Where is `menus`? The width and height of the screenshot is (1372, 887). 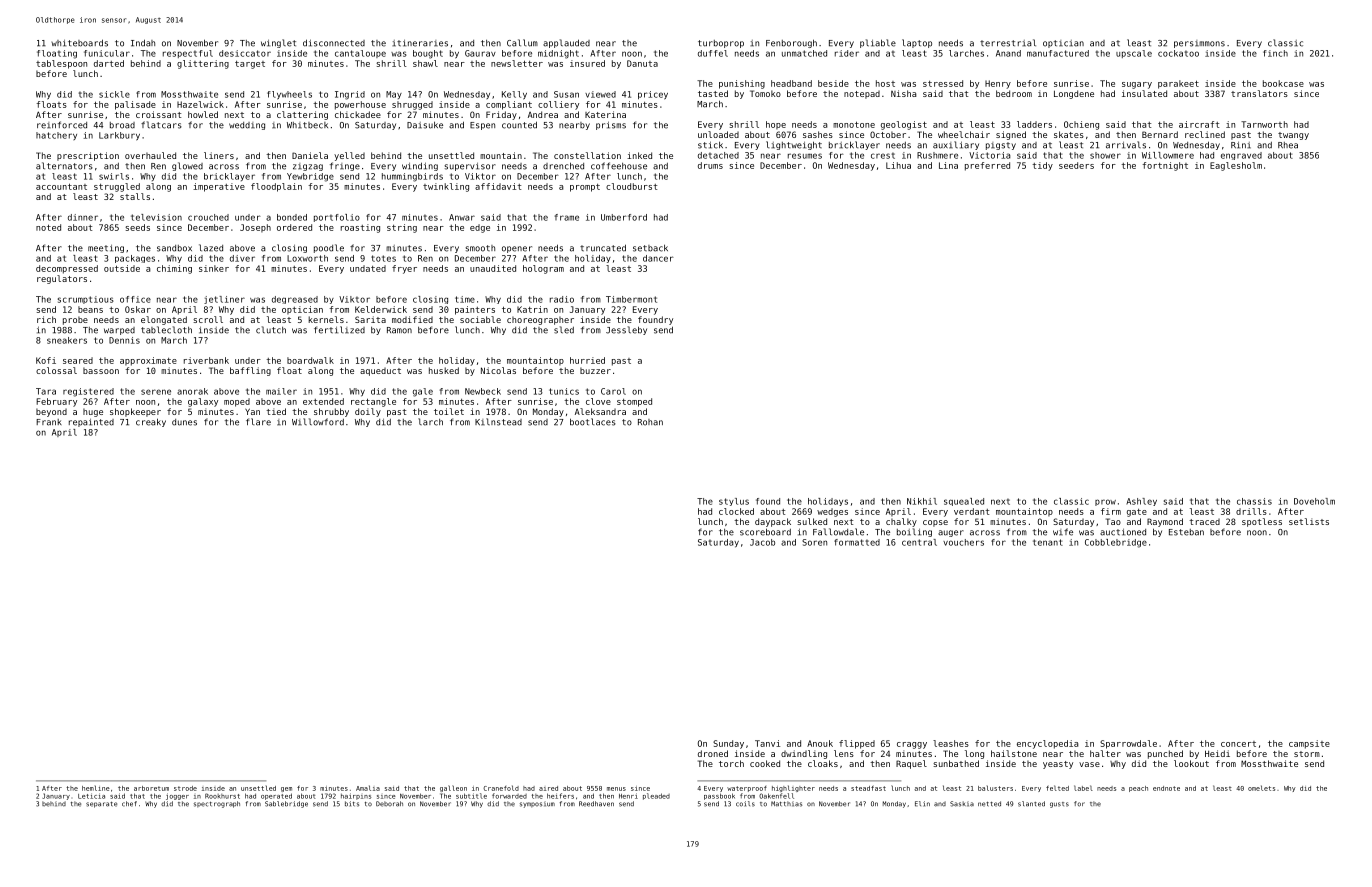 menus is located at coordinates (616, 789).
